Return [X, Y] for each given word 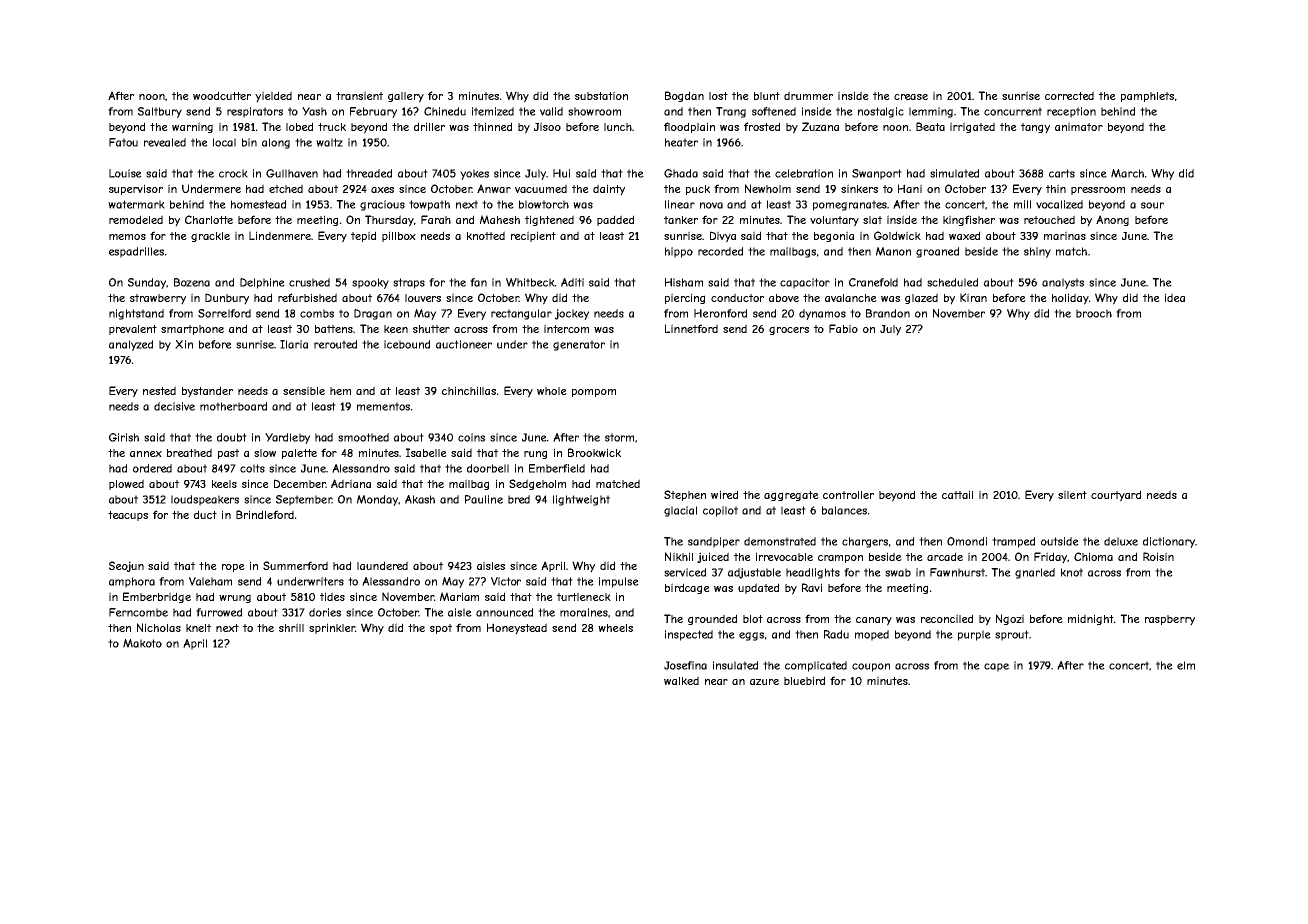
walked [681, 680]
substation [601, 95]
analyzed [131, 345]
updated [758, 588]
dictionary [1169, 542]
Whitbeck [530, 282]
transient [359, 95]
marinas [1065, 235]
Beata [930, 126]
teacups [128, 516]
